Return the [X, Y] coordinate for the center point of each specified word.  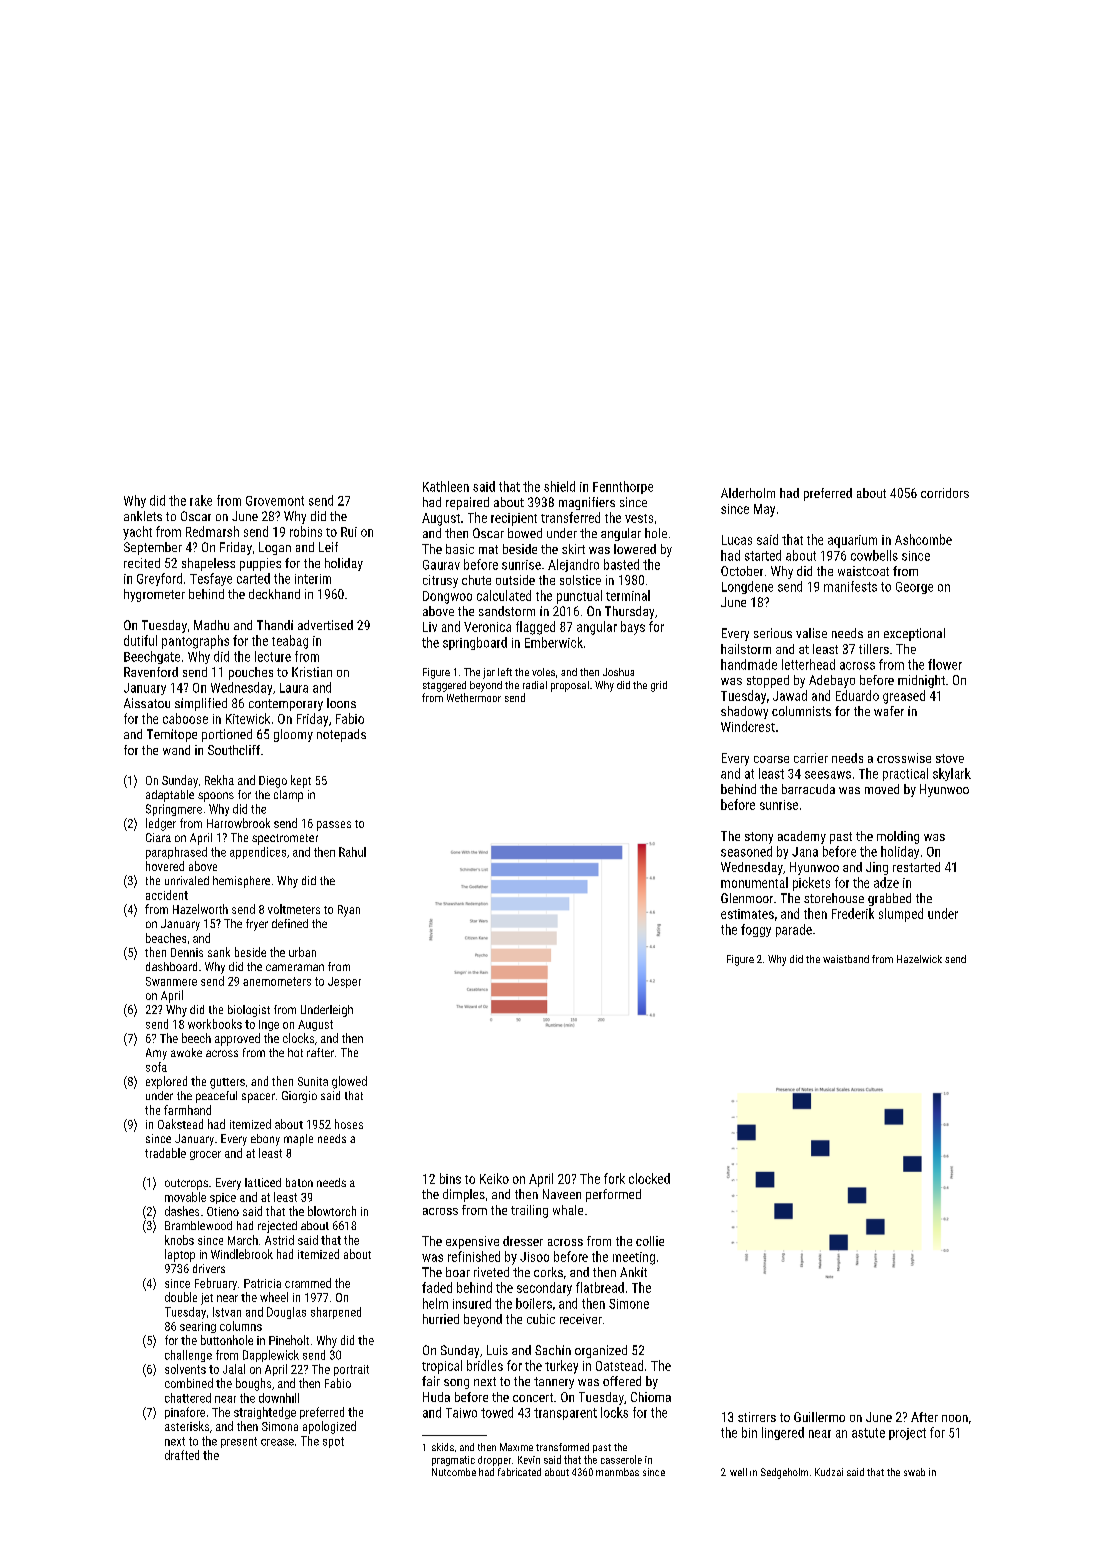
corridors [945, 493]
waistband [846, 959]
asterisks [187, 1426]
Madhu [211, 625]
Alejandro [573, 565]
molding [898, 837]
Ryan [349, 911]
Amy [156, 1054]
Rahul [352, 852]
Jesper [344, 982]
